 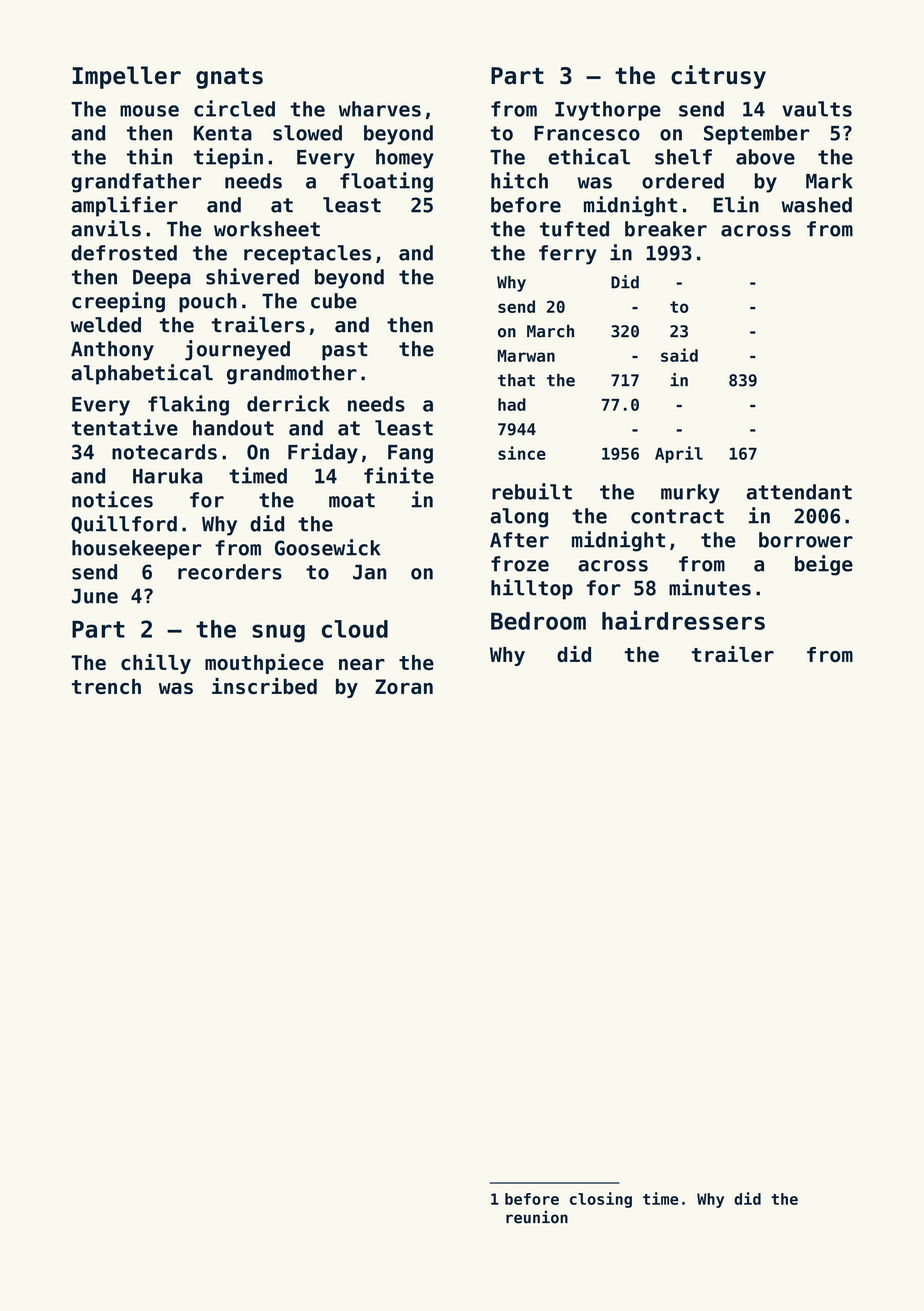 I want to click on beige, so click(x=824, y=565).
